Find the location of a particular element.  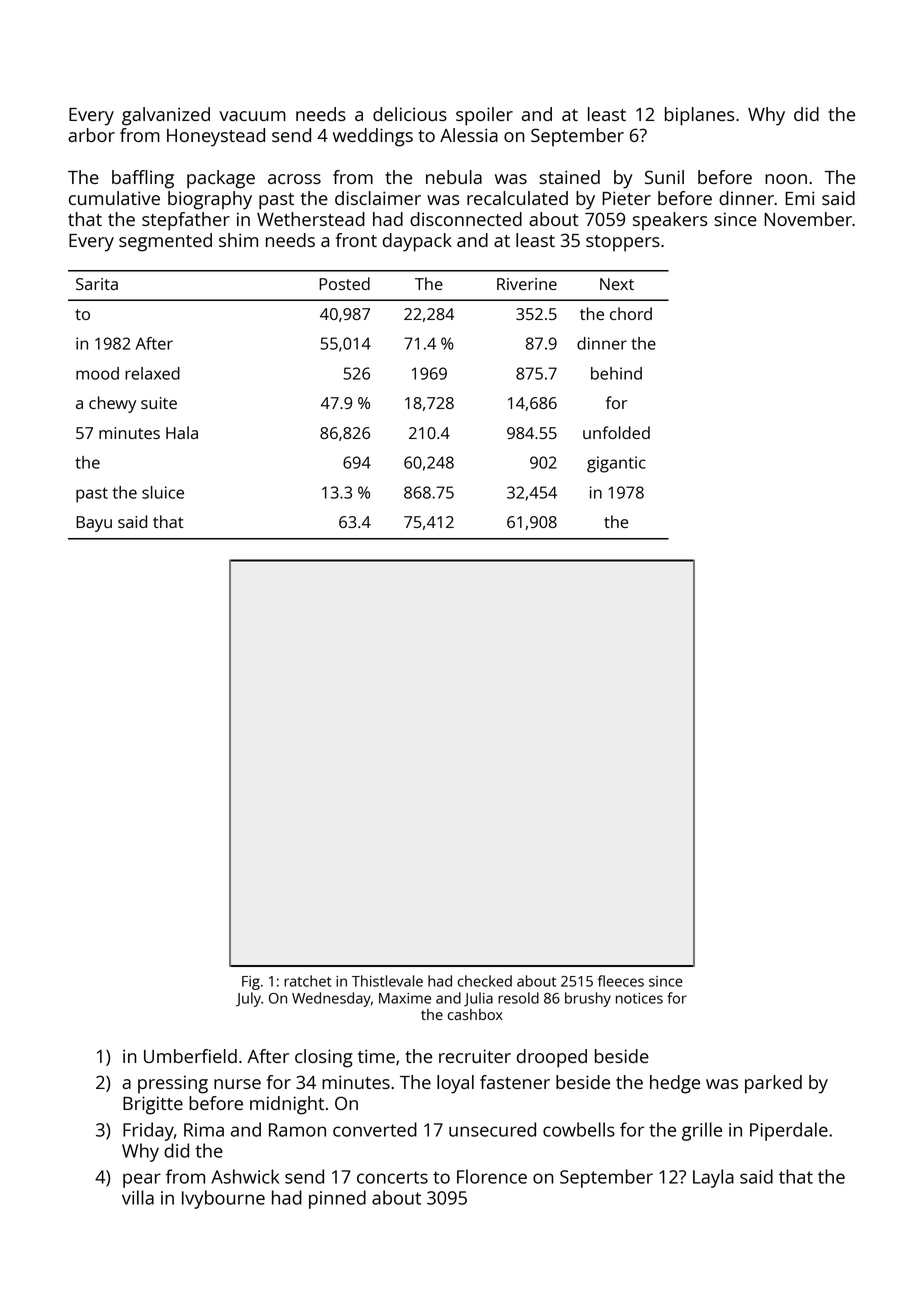

Friday is located at coordinates (148, 1131).
